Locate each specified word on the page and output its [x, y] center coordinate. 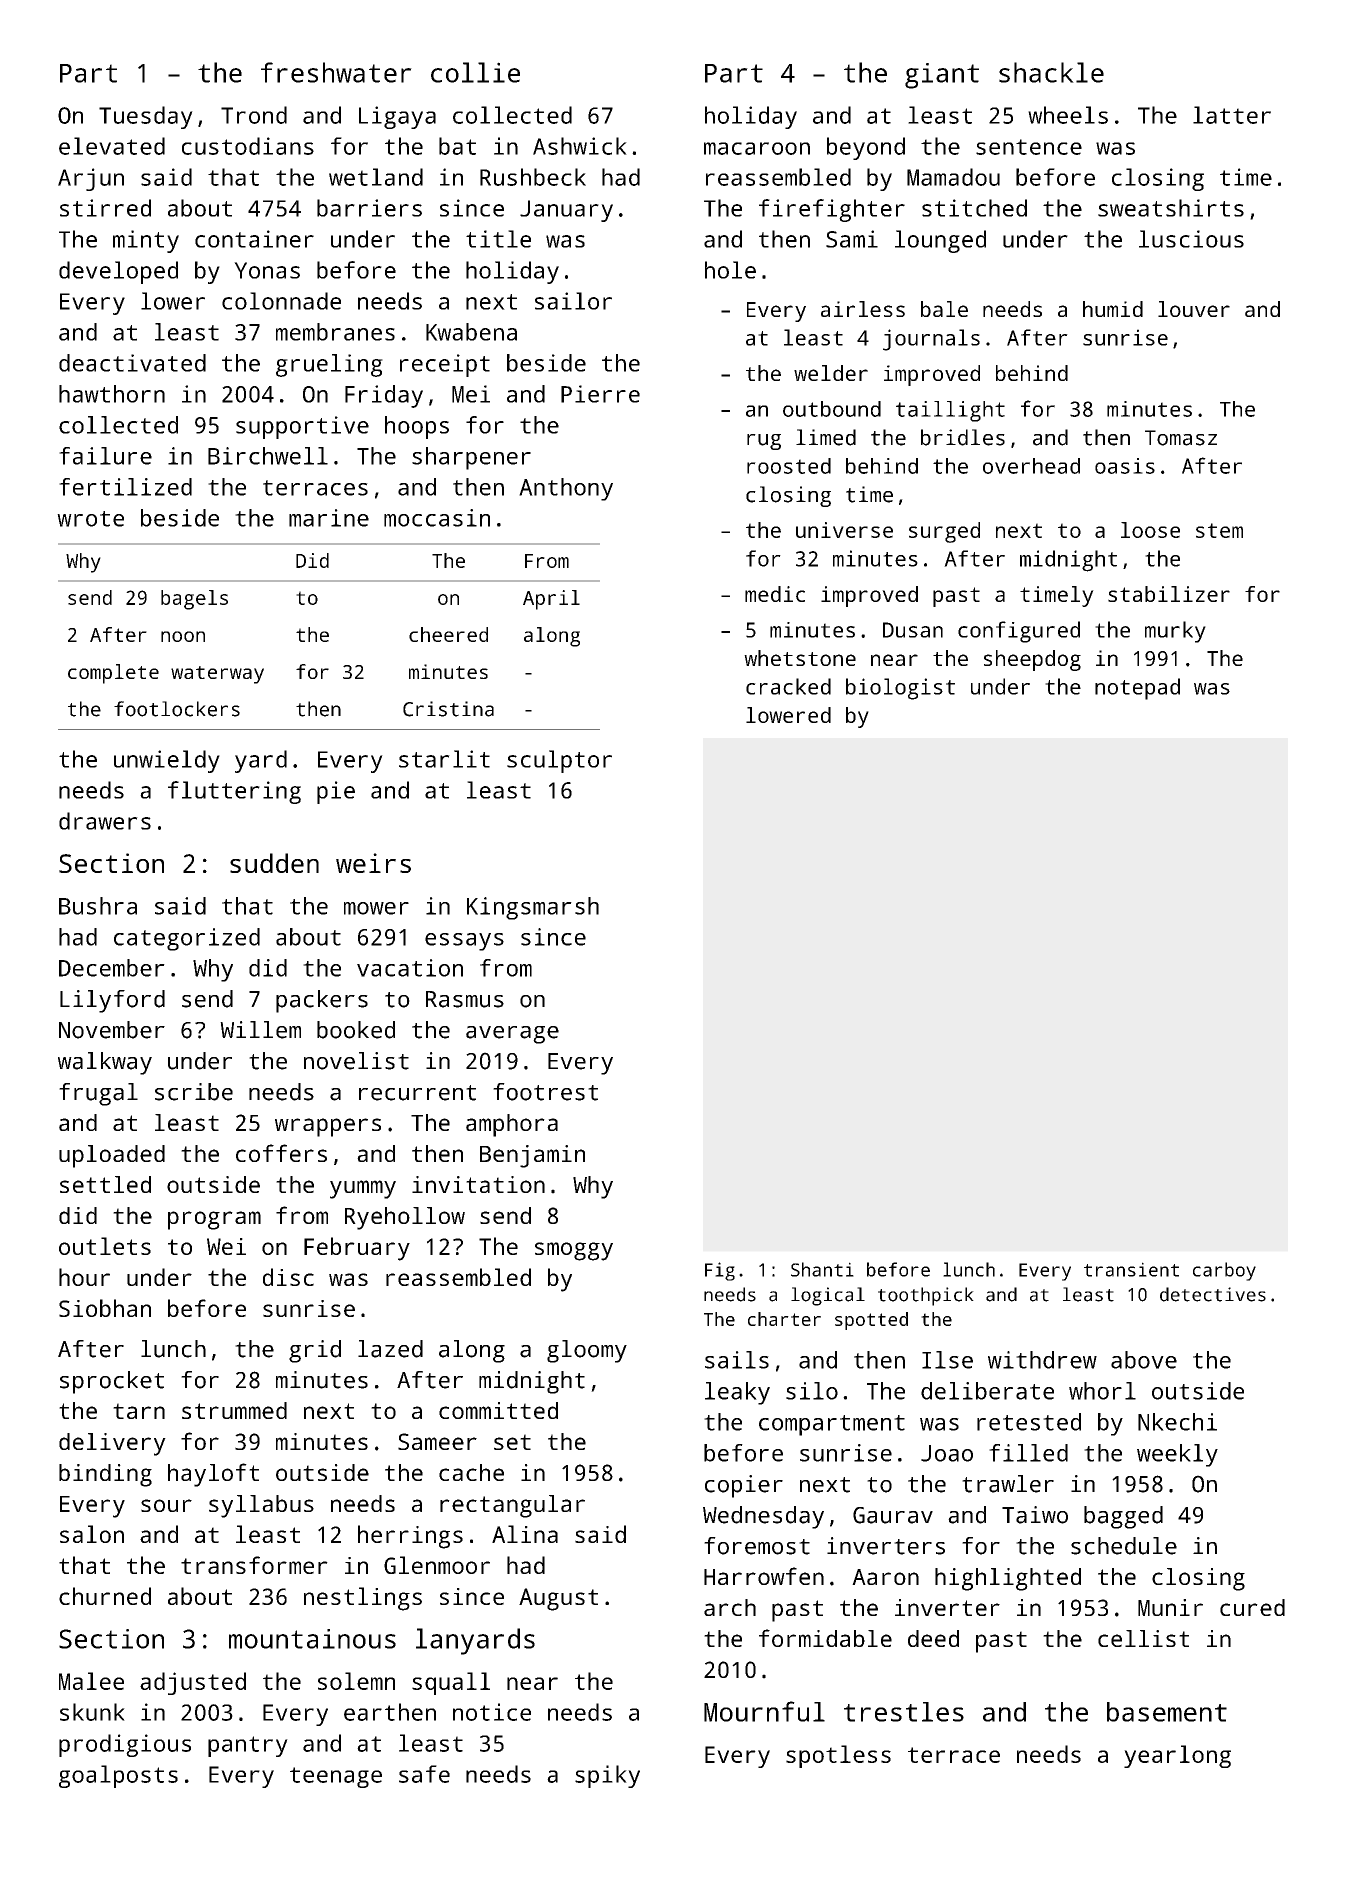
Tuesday [146, 117]
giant [942, 76]
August [558, 1599]
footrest [545, 1092]
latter [1232, 115]
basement [1167, 1712]
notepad [1137, 689]
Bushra [98, 906]
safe [424, 1774]
